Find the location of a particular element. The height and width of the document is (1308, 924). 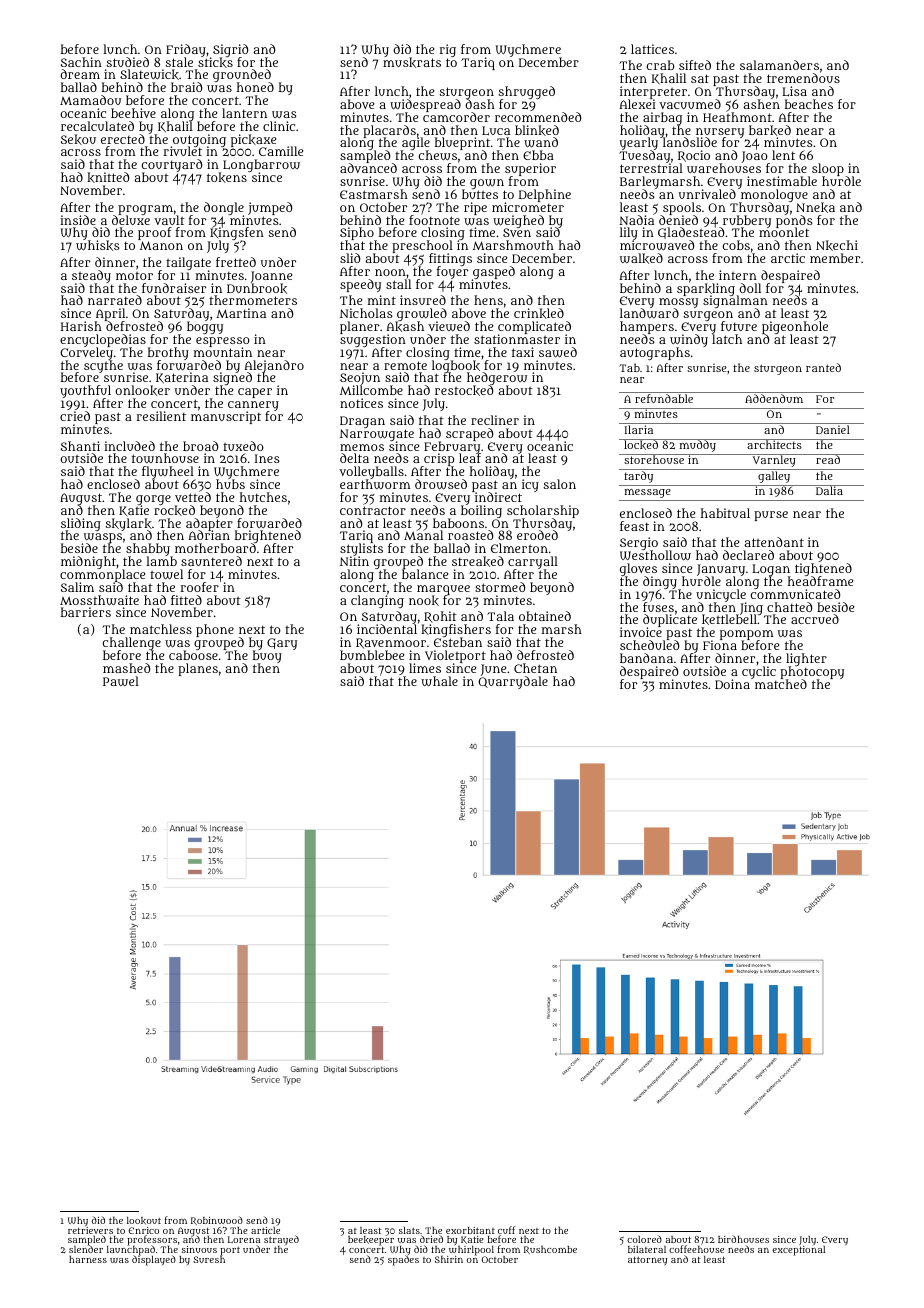

exceptional is located at coordinates (798, 1251).
